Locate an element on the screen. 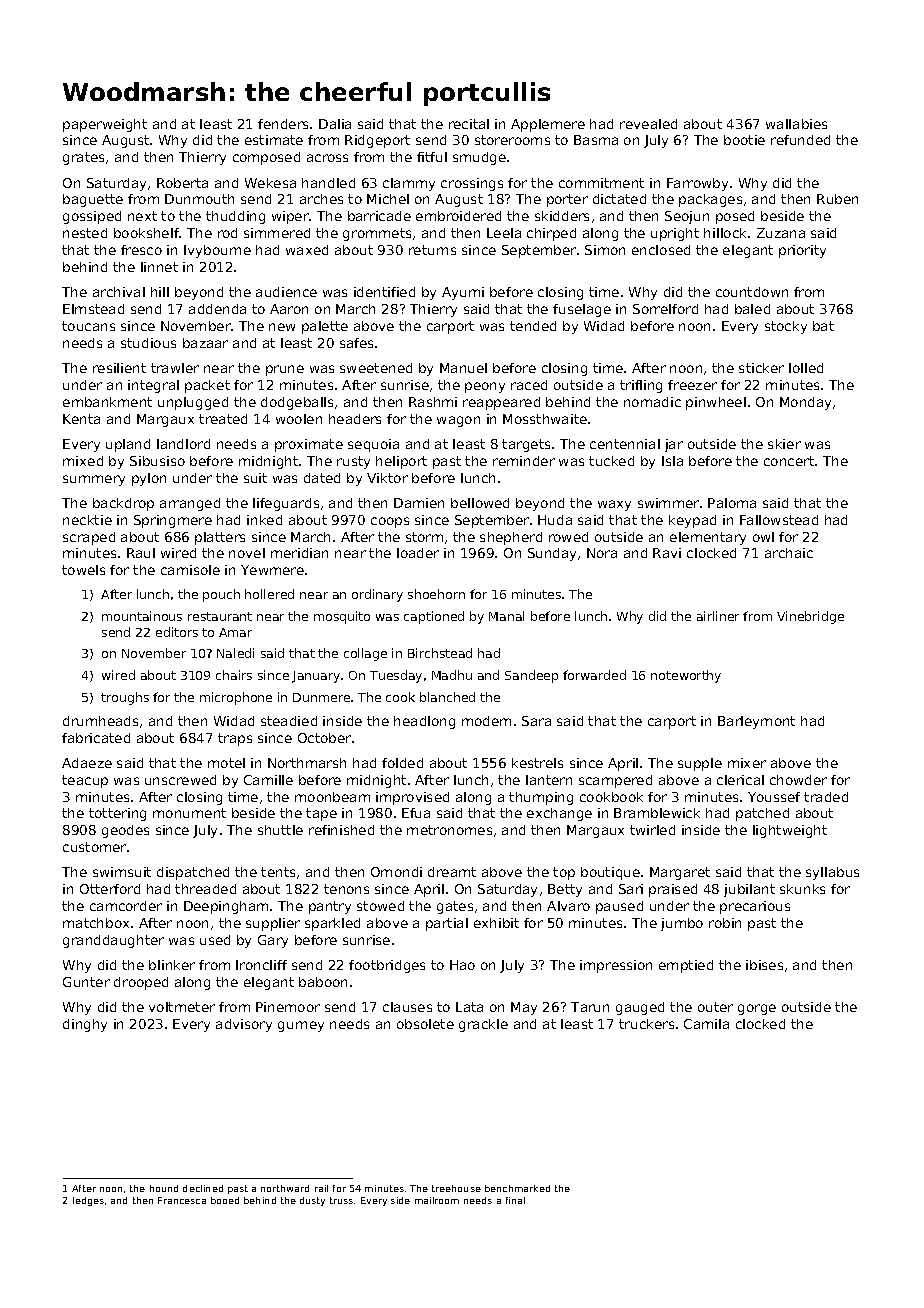 The width and height of the screenshot is (924, 1308). commitment is located at coordinates (601, 183).
